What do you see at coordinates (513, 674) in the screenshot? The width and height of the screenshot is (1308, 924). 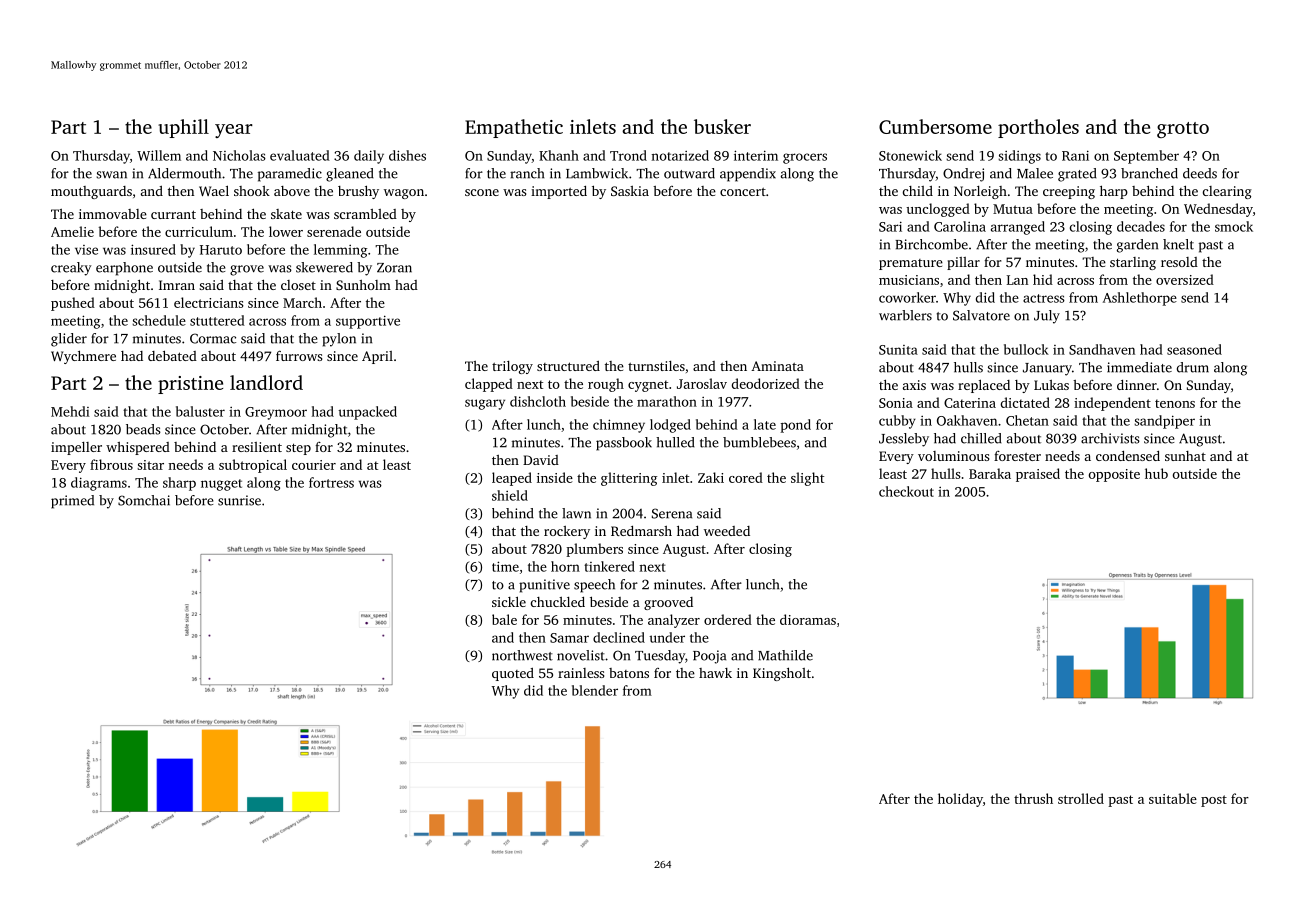 I see `quoted` at bounding box center [513, 674].
